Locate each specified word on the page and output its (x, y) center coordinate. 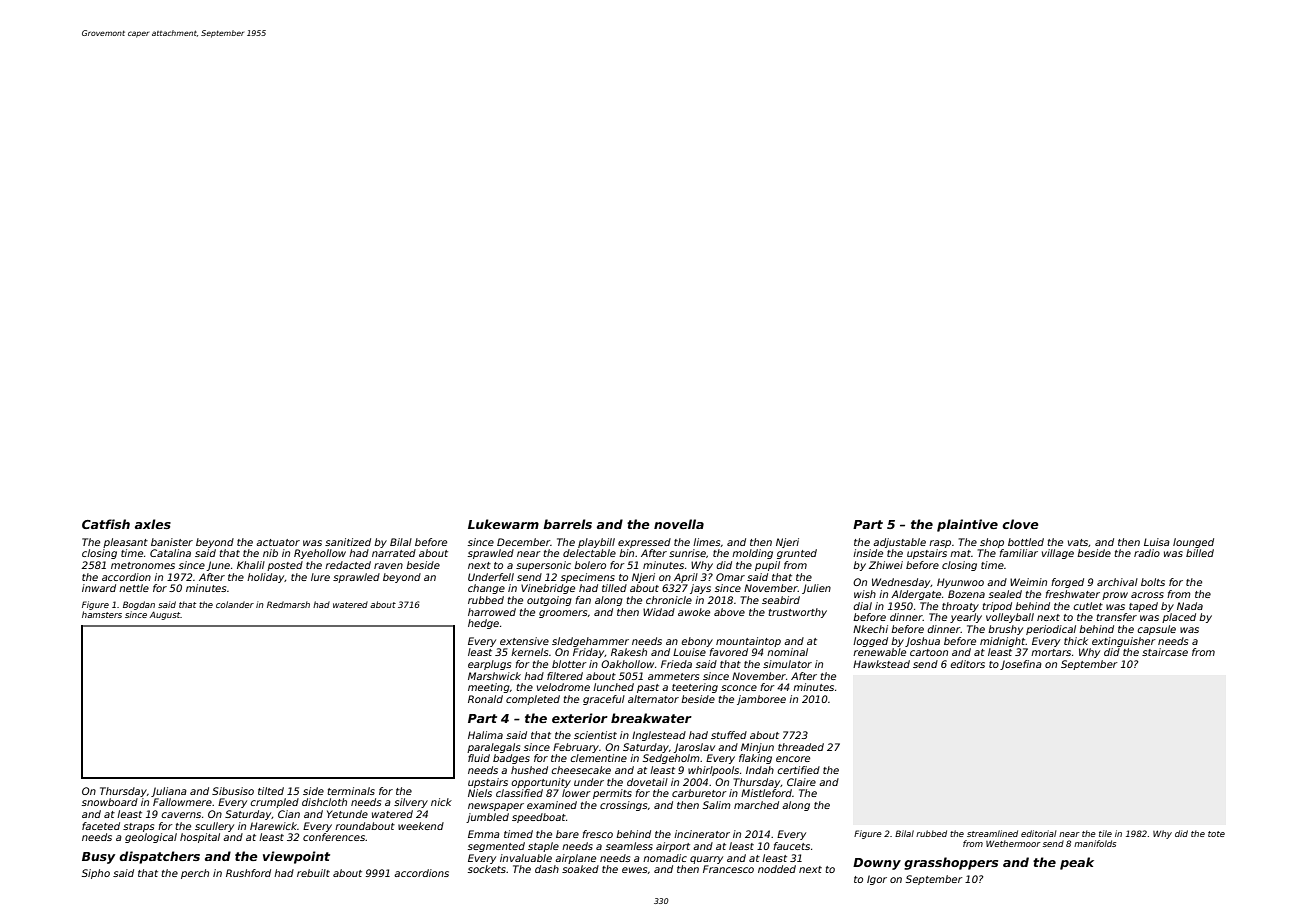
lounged (1193, 543)
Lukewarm (503, 524)
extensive (524, 641)
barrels (567, 524)
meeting (489, 688)
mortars (1051, 652)
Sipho (96, 874)
